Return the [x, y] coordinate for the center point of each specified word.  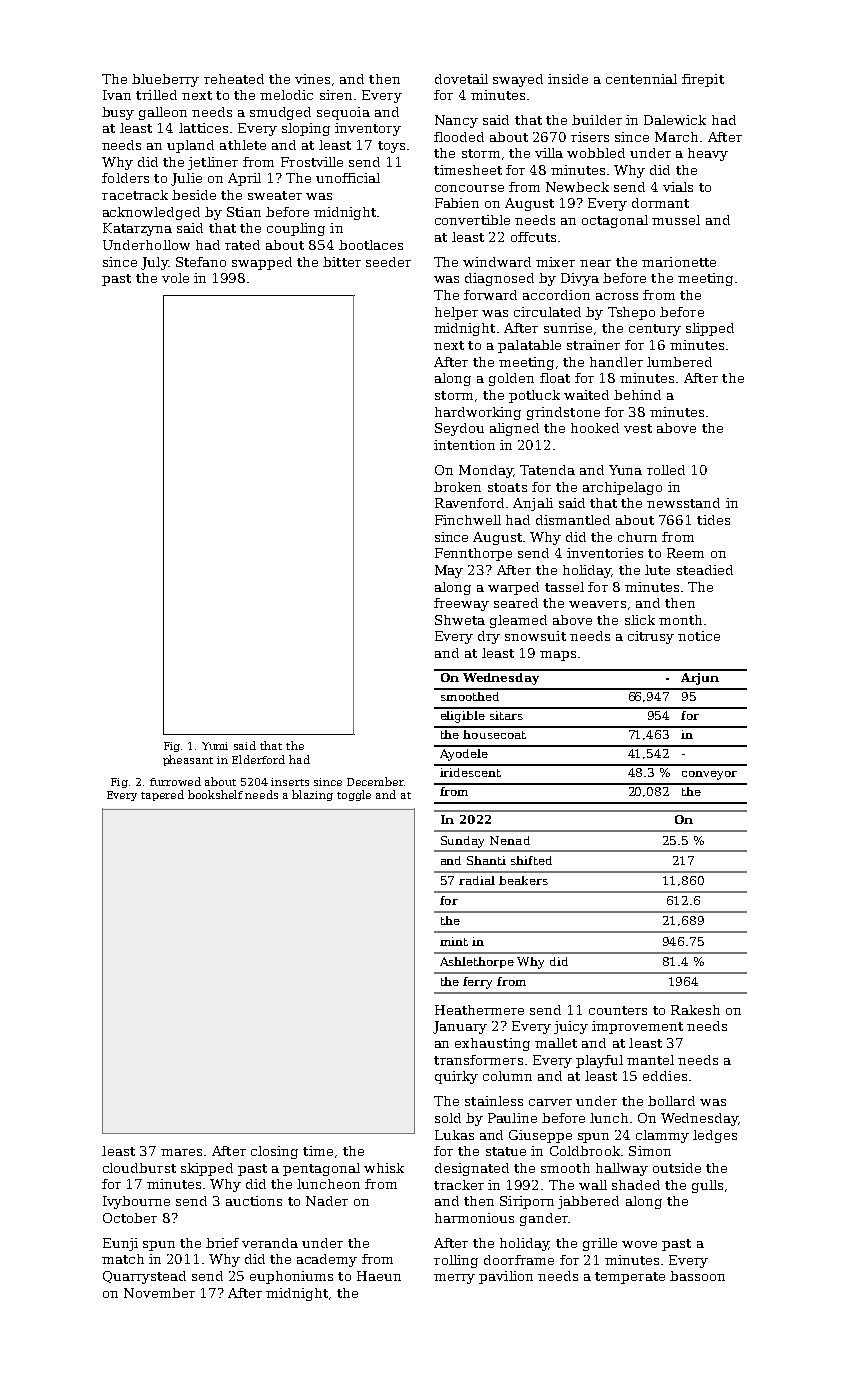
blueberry [165, 80]
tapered [162, 795]
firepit [703, 80]
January [460, 1027]
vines [312, 79]
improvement [637, 1027]
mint [454, 941]
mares [181, 1152]
